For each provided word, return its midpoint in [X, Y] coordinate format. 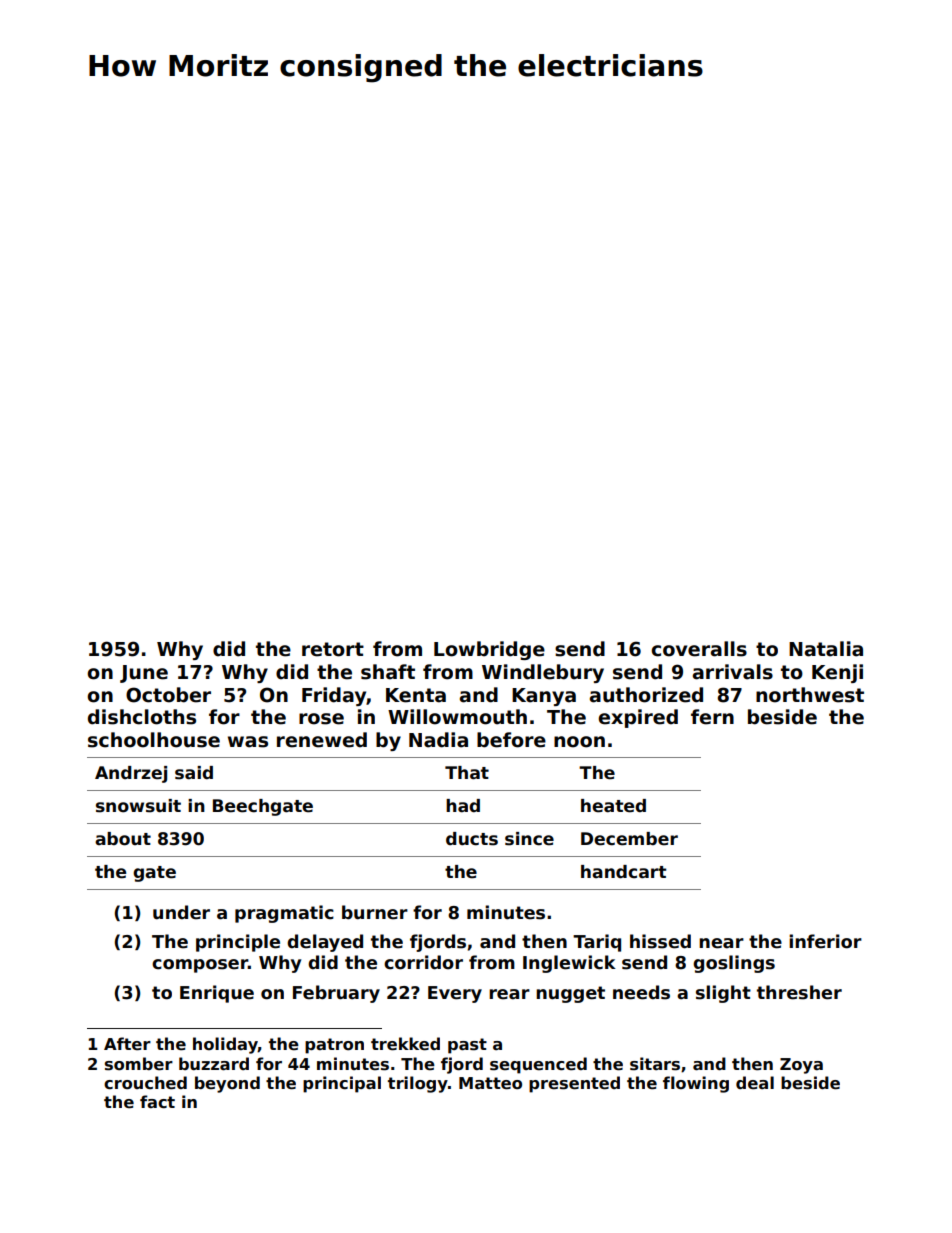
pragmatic [284, 914]
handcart [623, 872]
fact [157, 1102]
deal [755, 1083]
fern [712, 717]
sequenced [538, 1065]
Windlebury [543, 673]
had [463, 806]
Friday [334, 696]
